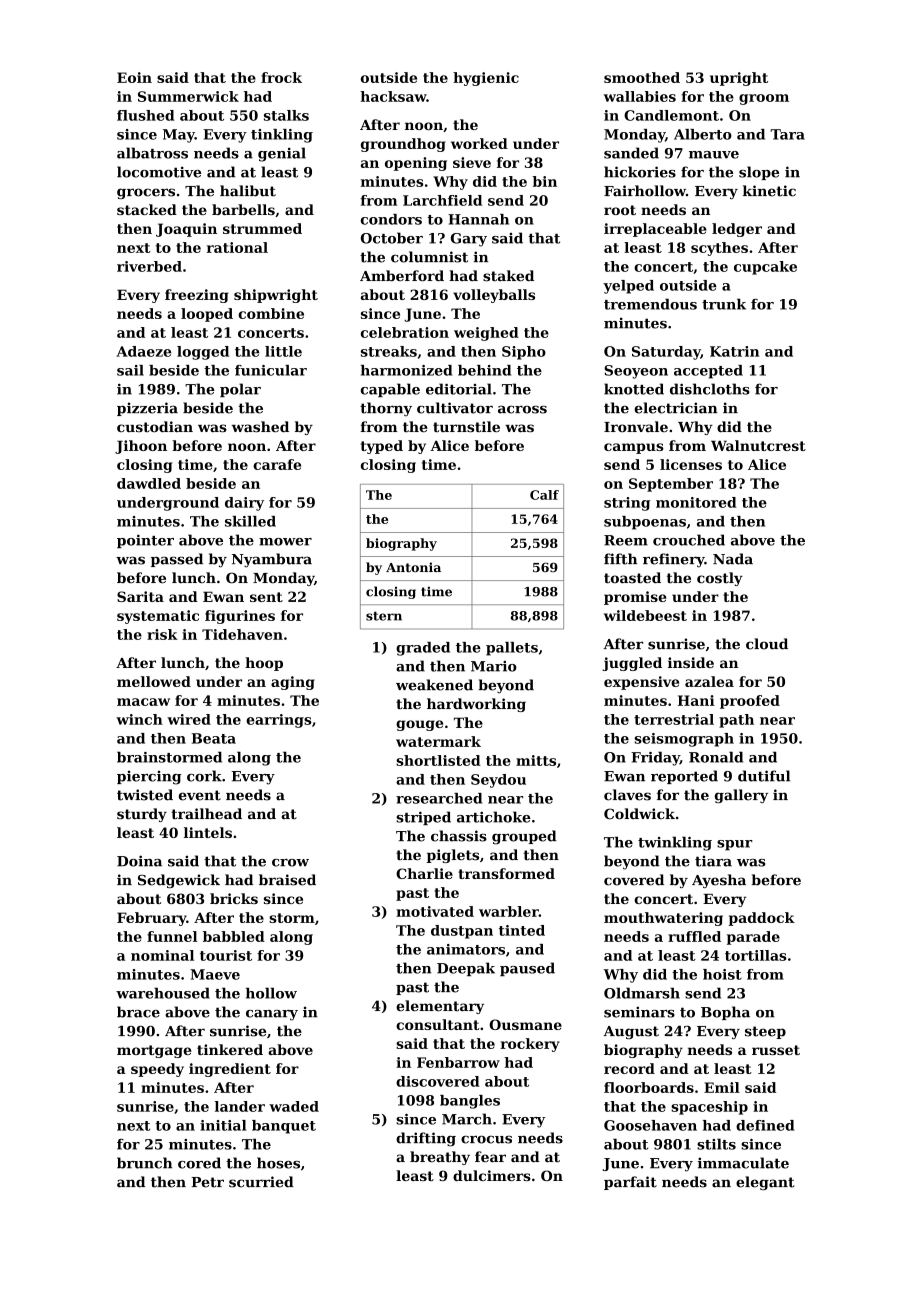 Image resolution: width=924 pixels, height=1308 pixels. I want to click on Petr, so click(207, 1182).
